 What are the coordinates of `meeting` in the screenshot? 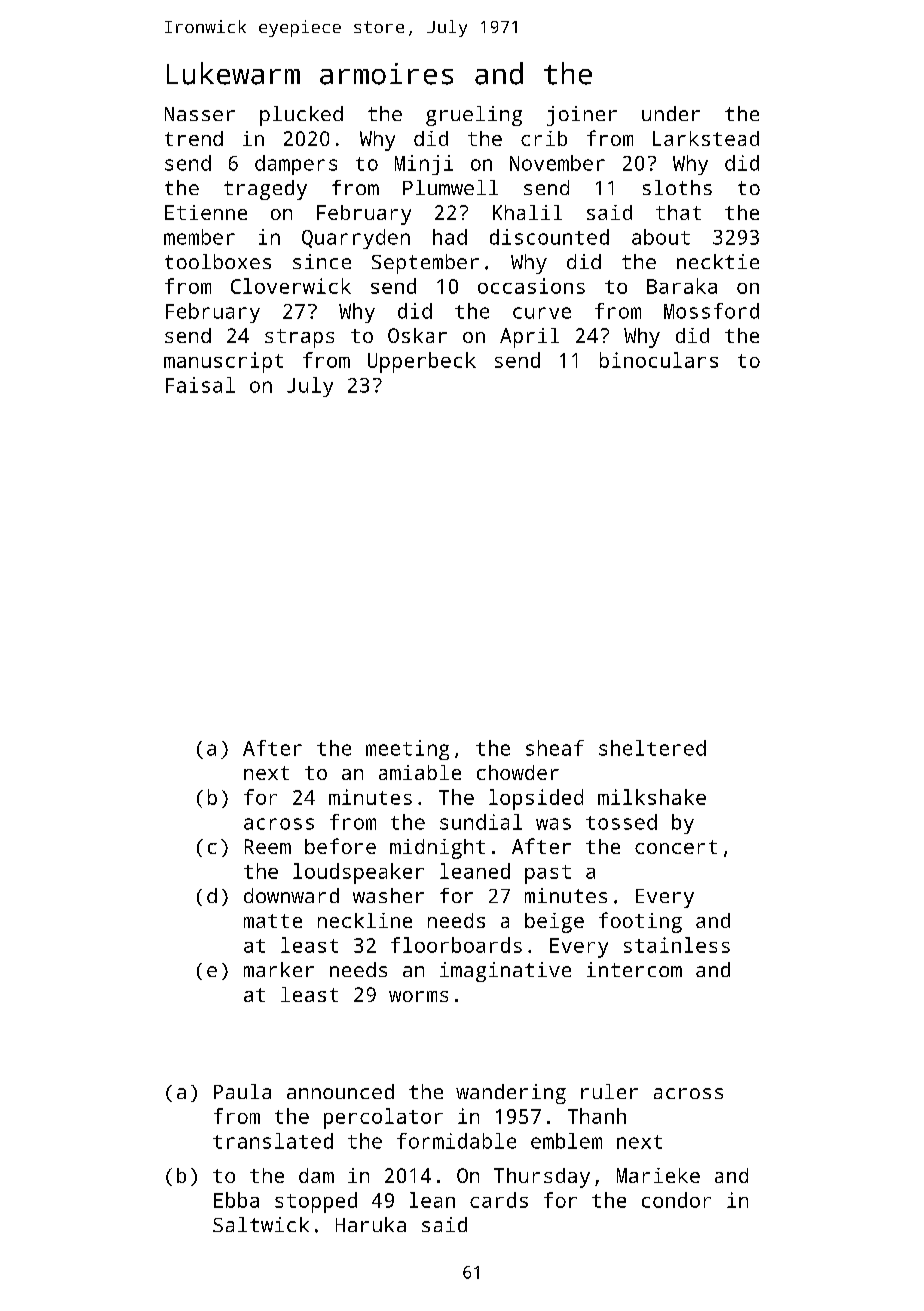 It's located at (407, 750).
